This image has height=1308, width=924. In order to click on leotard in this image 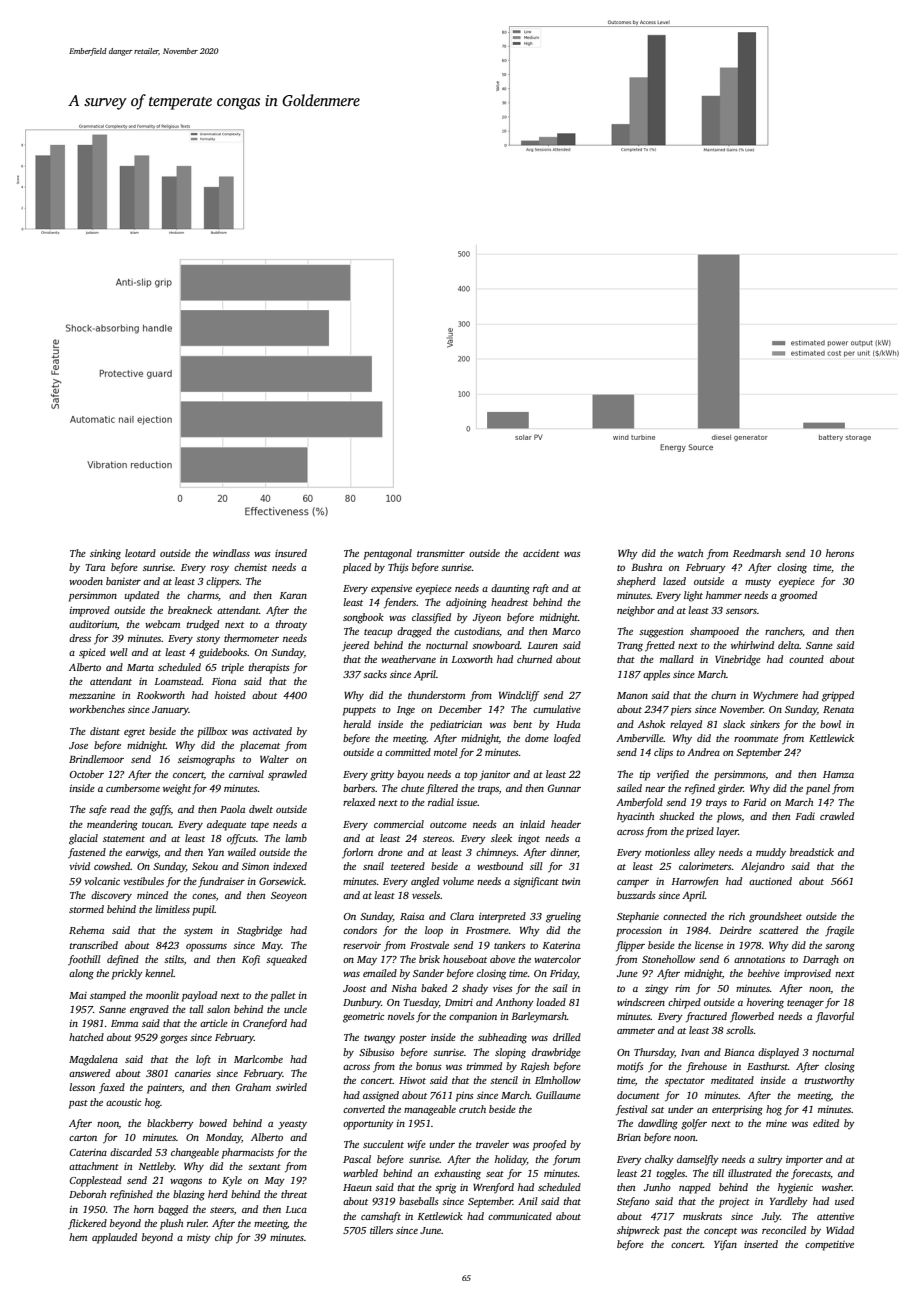, I will do `click(140, 553)`.
